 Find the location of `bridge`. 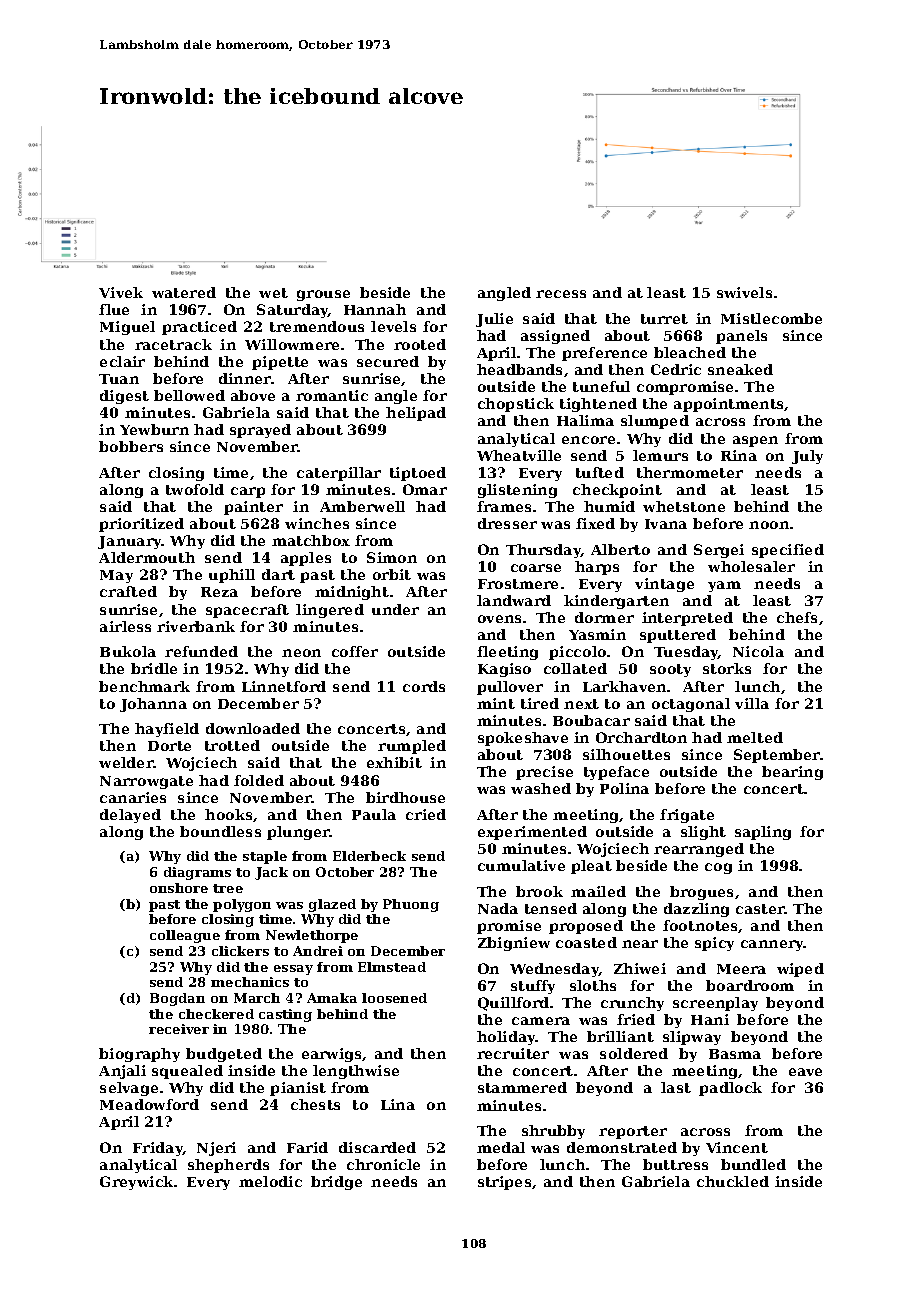

bridge is located at coordinates (336, 1183).
